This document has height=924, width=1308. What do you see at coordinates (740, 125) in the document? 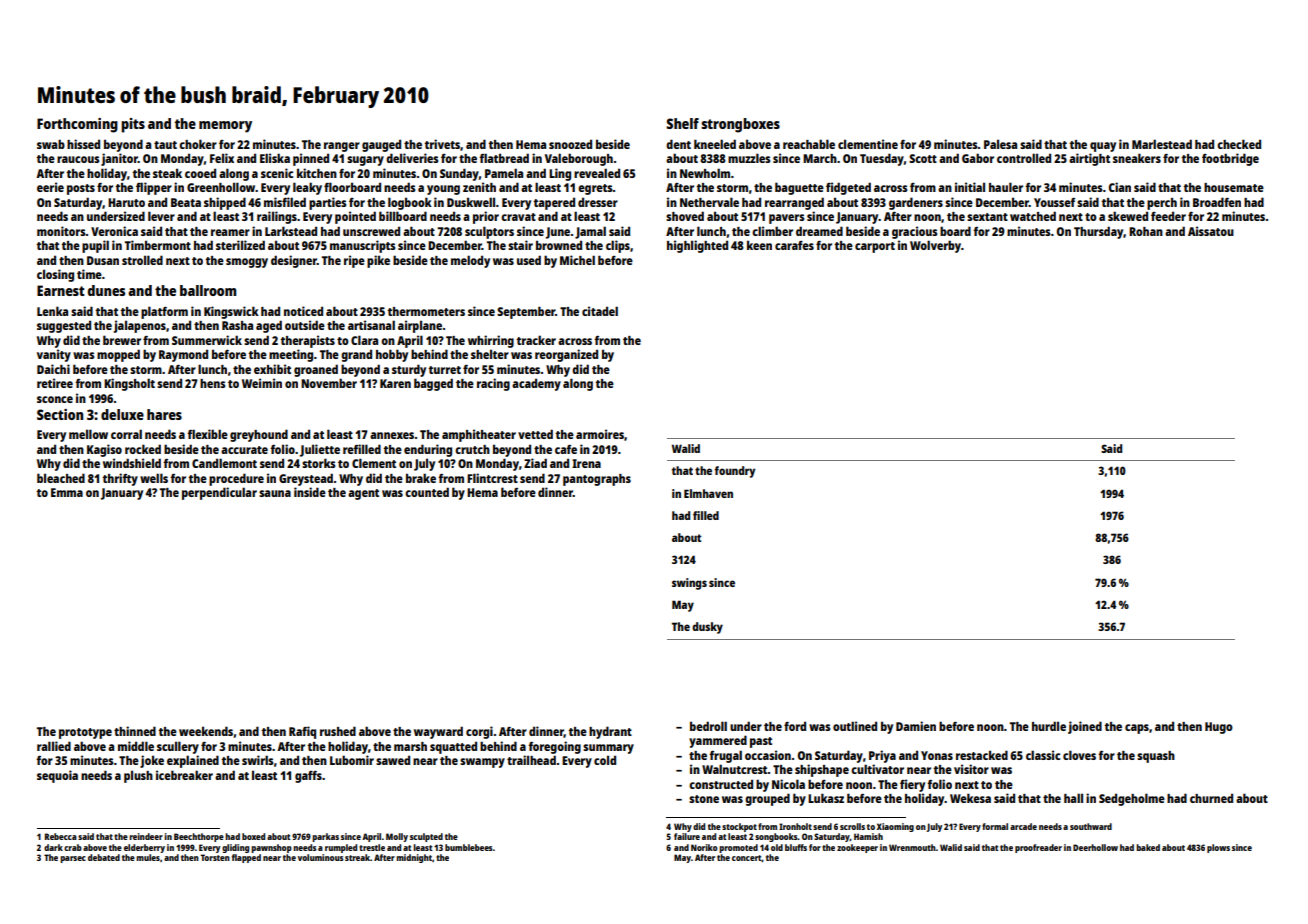
I see `strongboxes` at bounding box center [740, 125].
